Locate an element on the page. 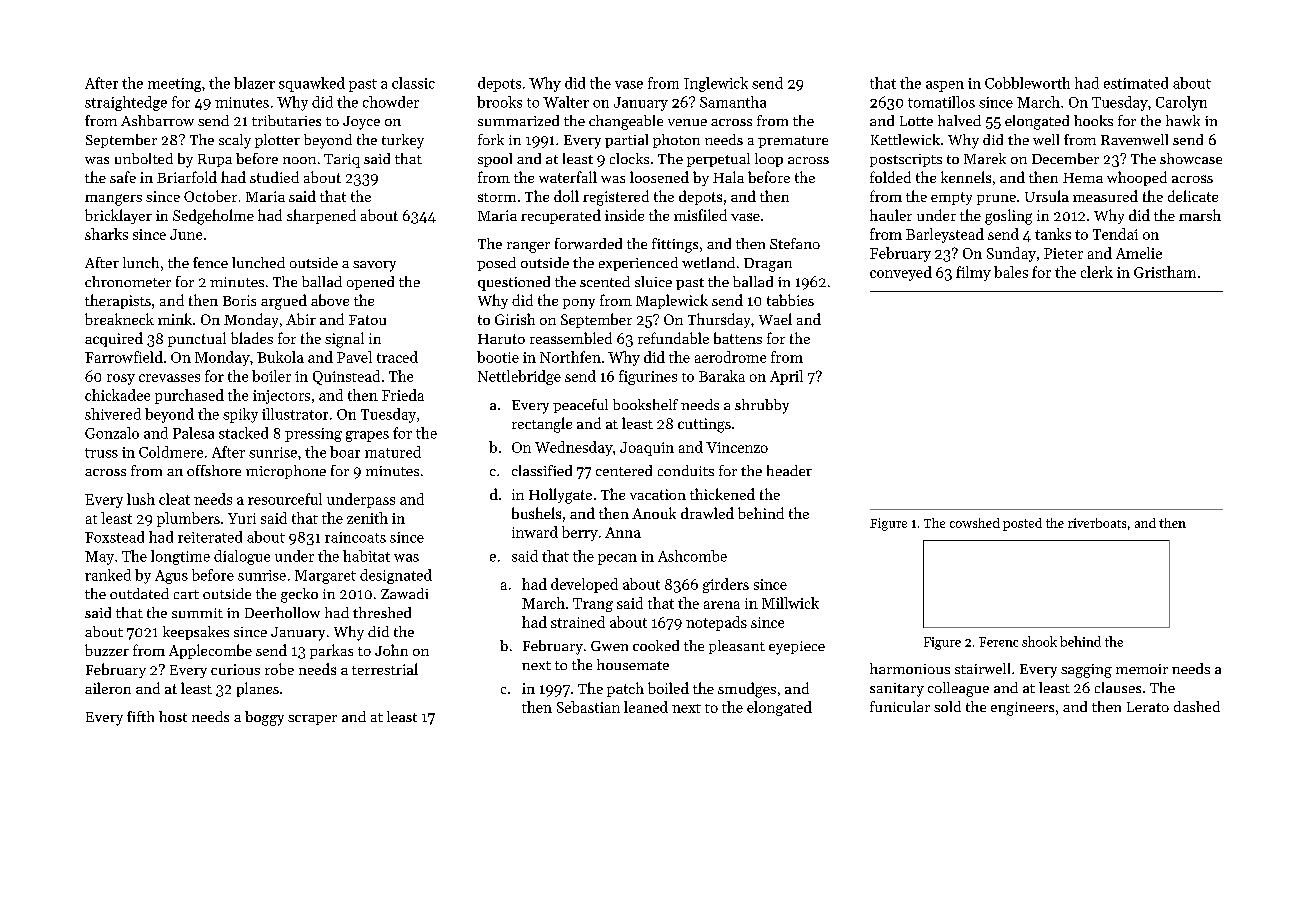 Image resolution: width=1308 pixels, height=924 pixels. fifth is located at coordinates (140, 716).
